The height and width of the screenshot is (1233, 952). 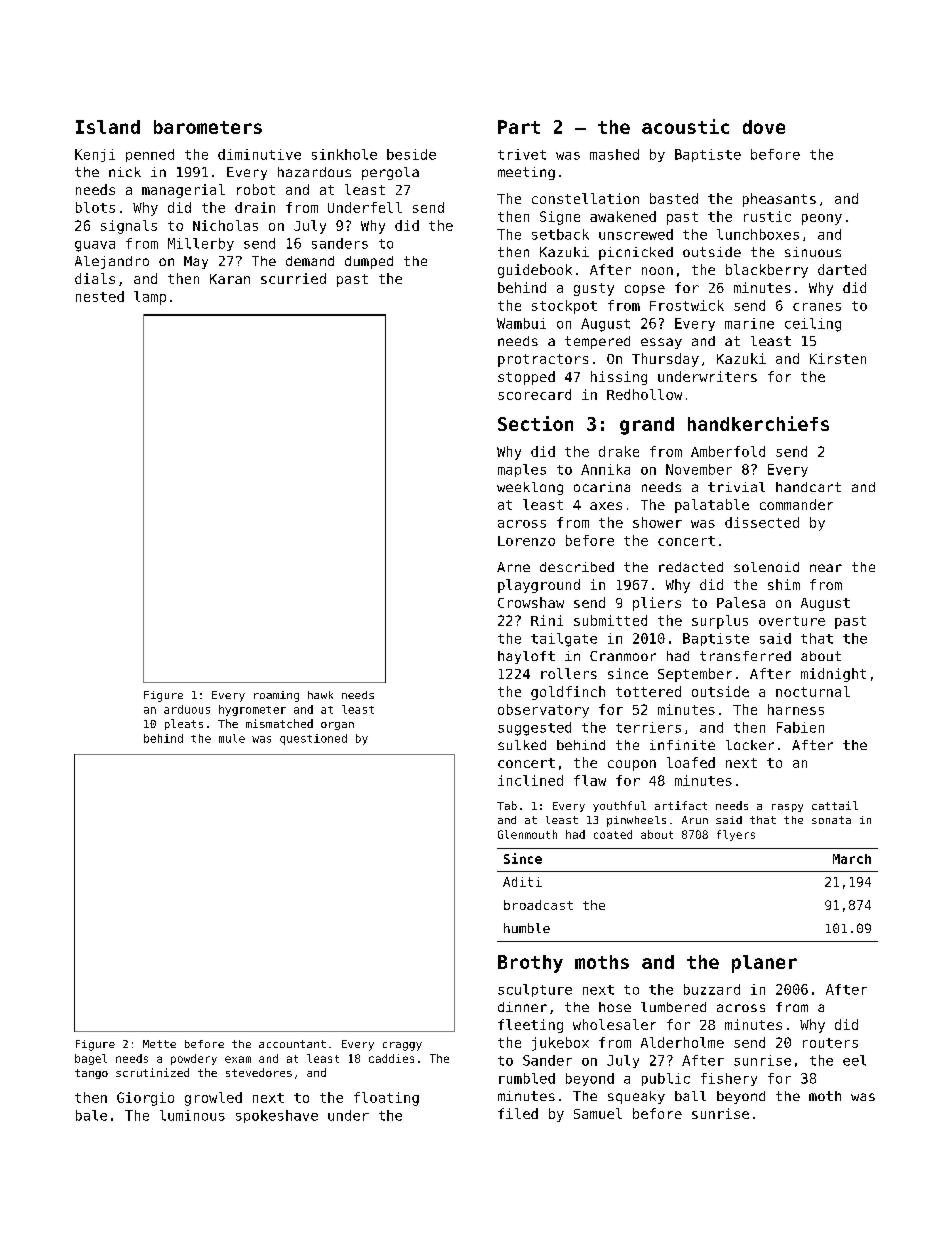 I want to click on dove, so click(x=764, y=127).
